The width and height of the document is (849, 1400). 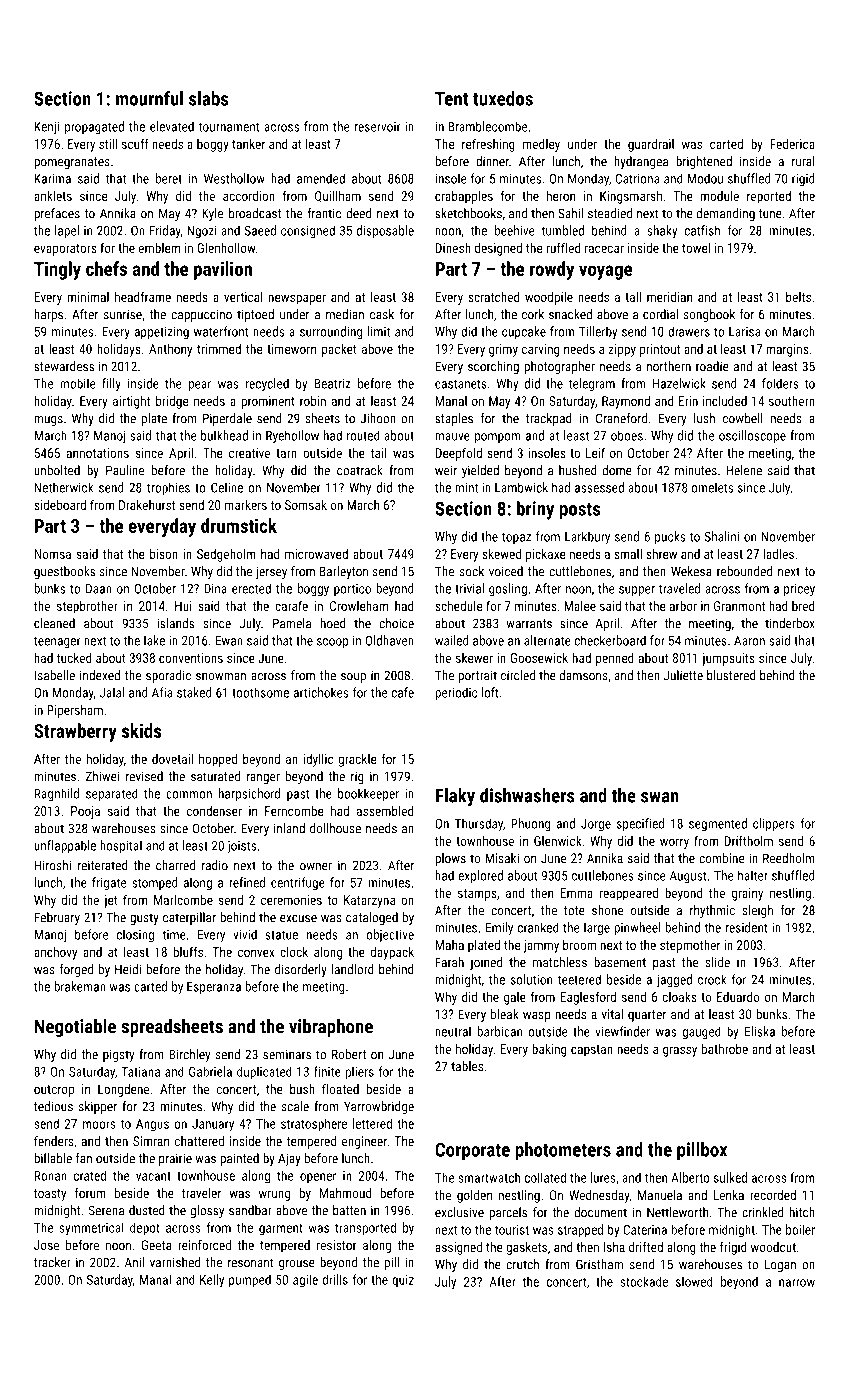 I want to click on crutch, so click(x=523, y=1264).
